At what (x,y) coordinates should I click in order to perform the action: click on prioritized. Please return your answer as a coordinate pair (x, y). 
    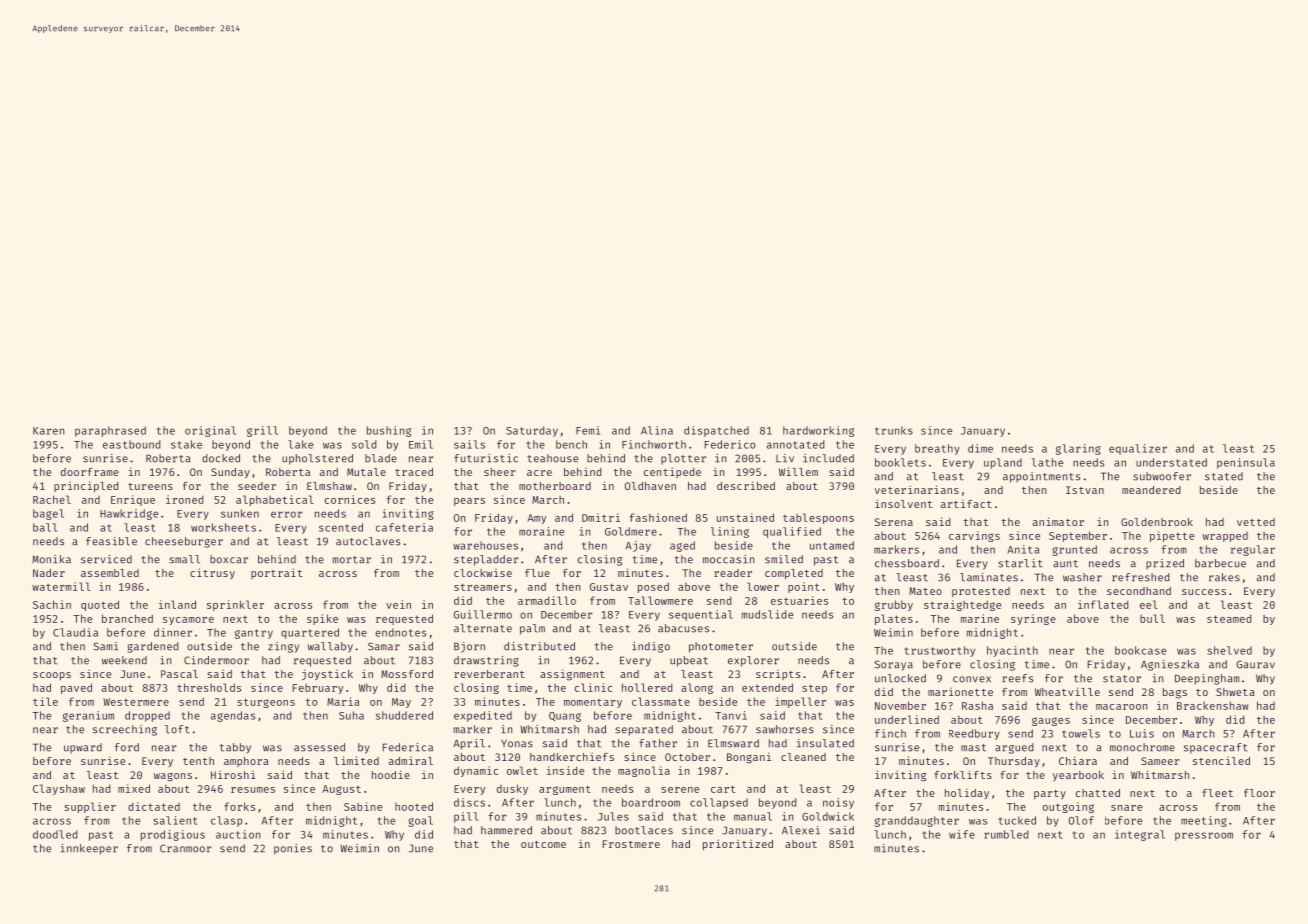
    Looking at the image, I should click on (738, 844).
